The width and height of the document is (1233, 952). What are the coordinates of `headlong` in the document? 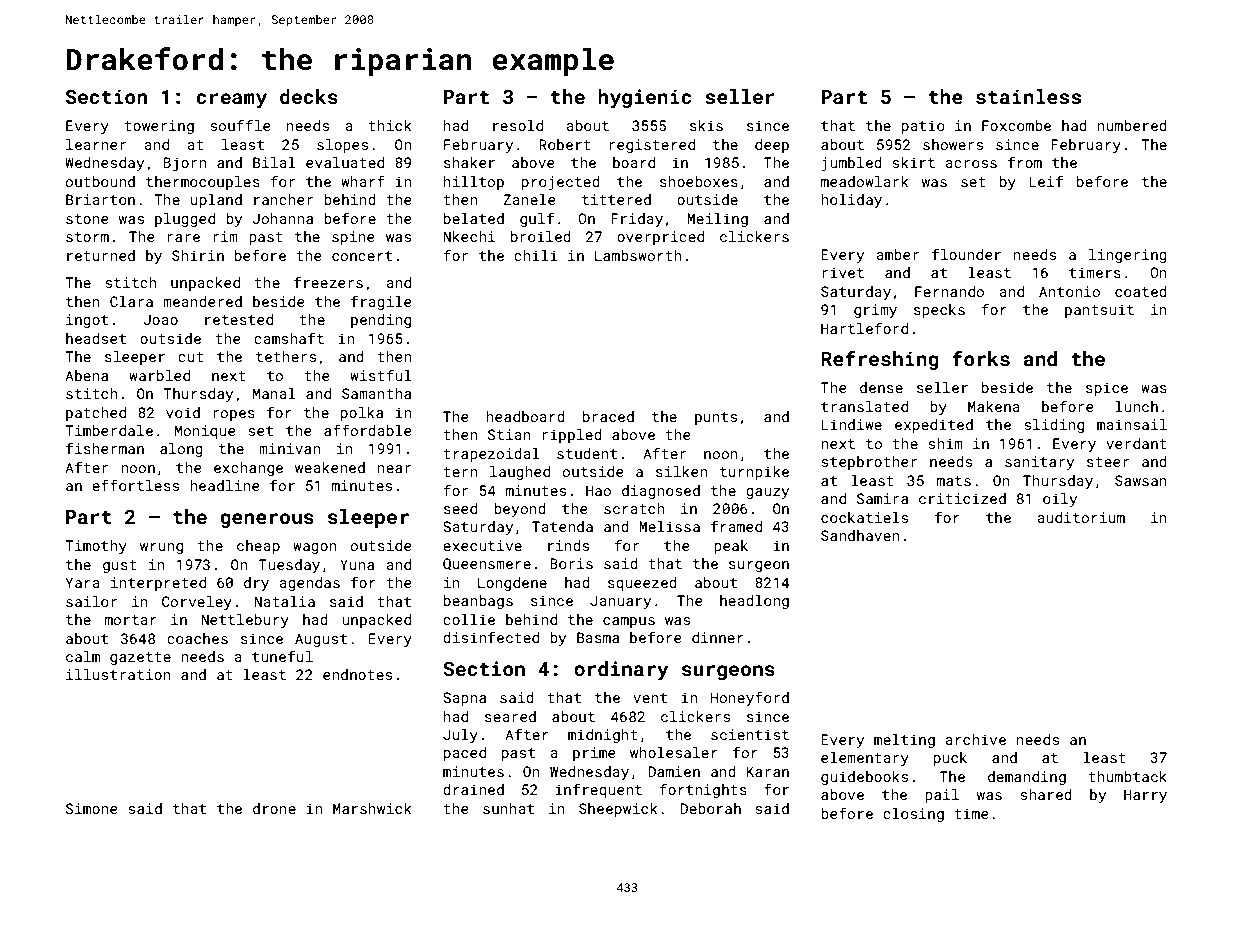 It's located at (754, 602).
